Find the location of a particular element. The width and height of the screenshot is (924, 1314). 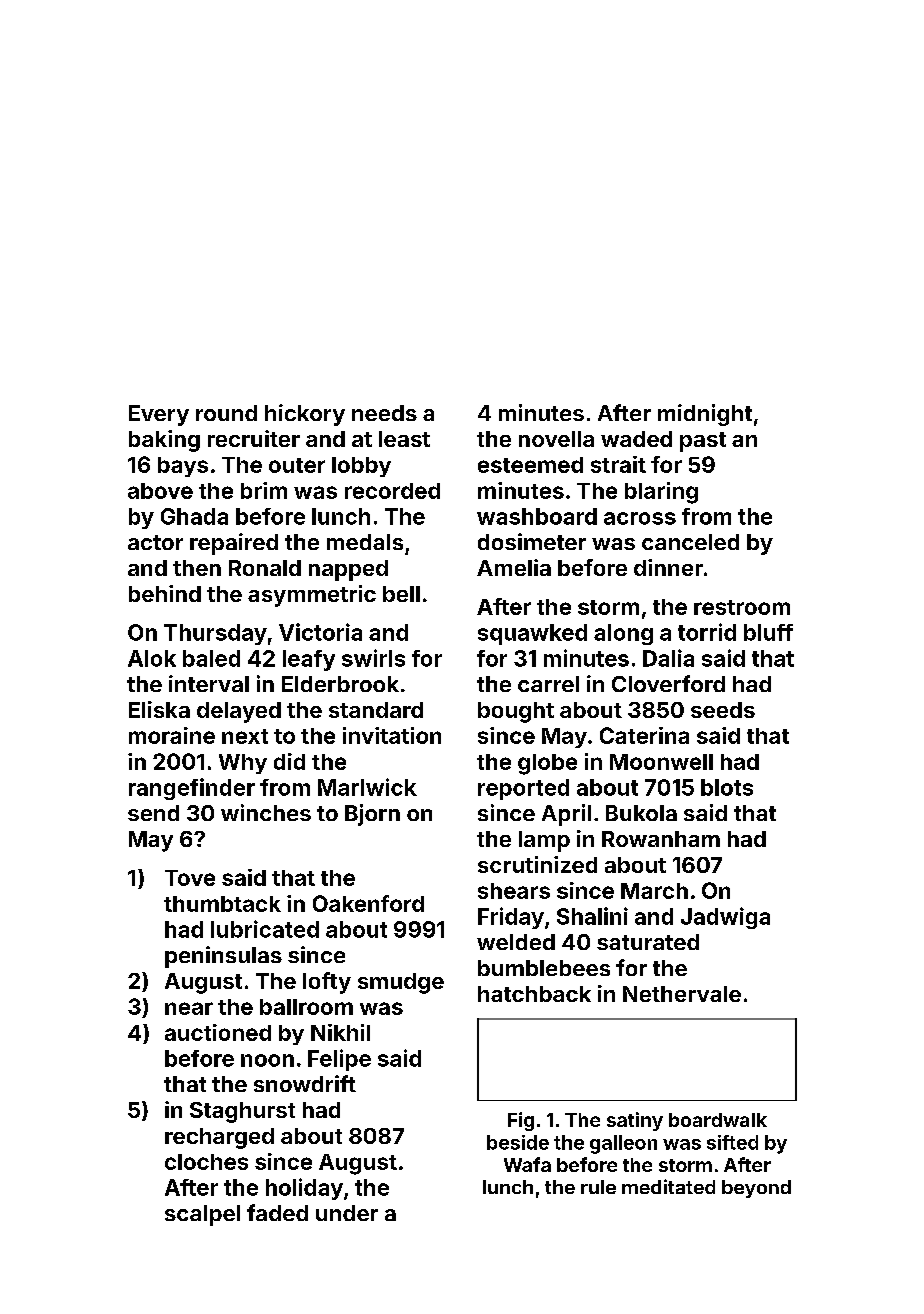

Moonwell is located at coordinates (661, 762).
